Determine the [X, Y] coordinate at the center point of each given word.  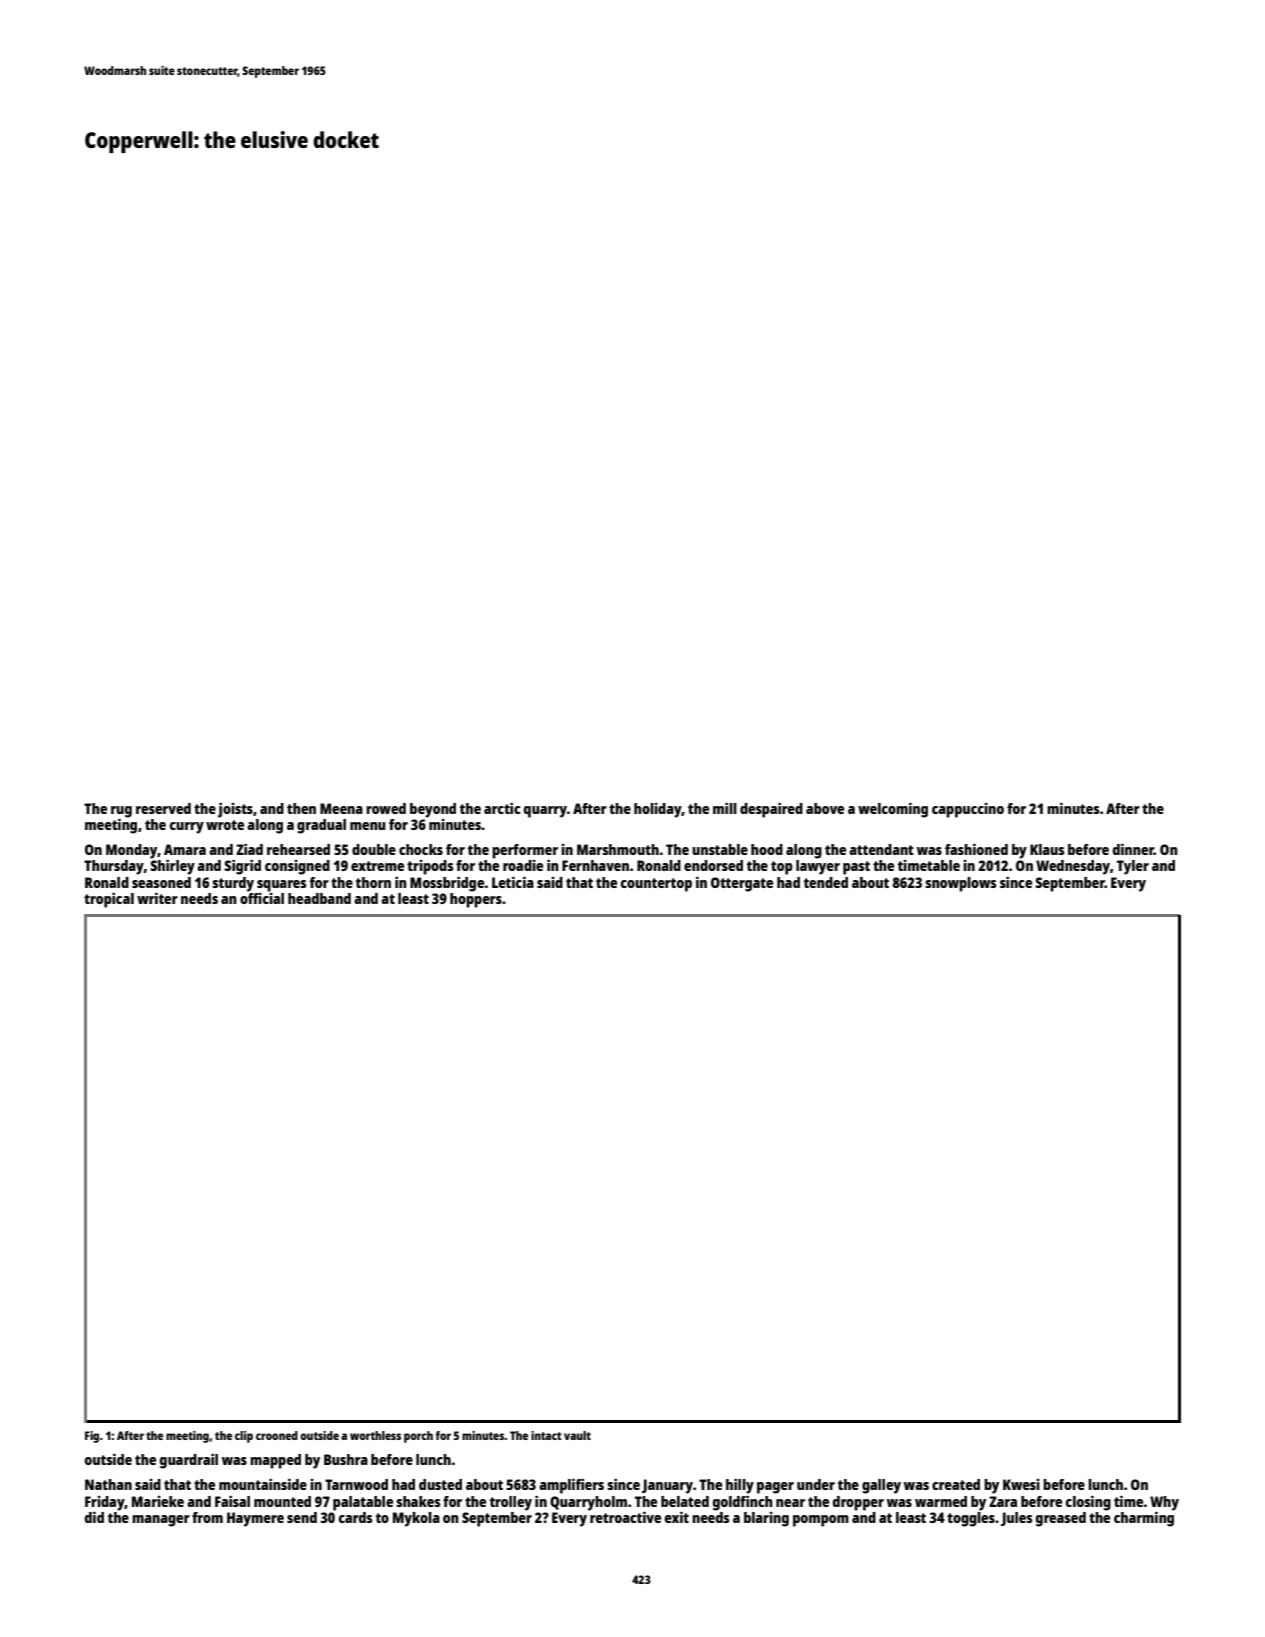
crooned [277, 1435]
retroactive [625, 1517]
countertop [656, 885]
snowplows [961, 884]
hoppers [476, 900]
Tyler [1133, 867]
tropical [109, 900]
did [94, 1517]
